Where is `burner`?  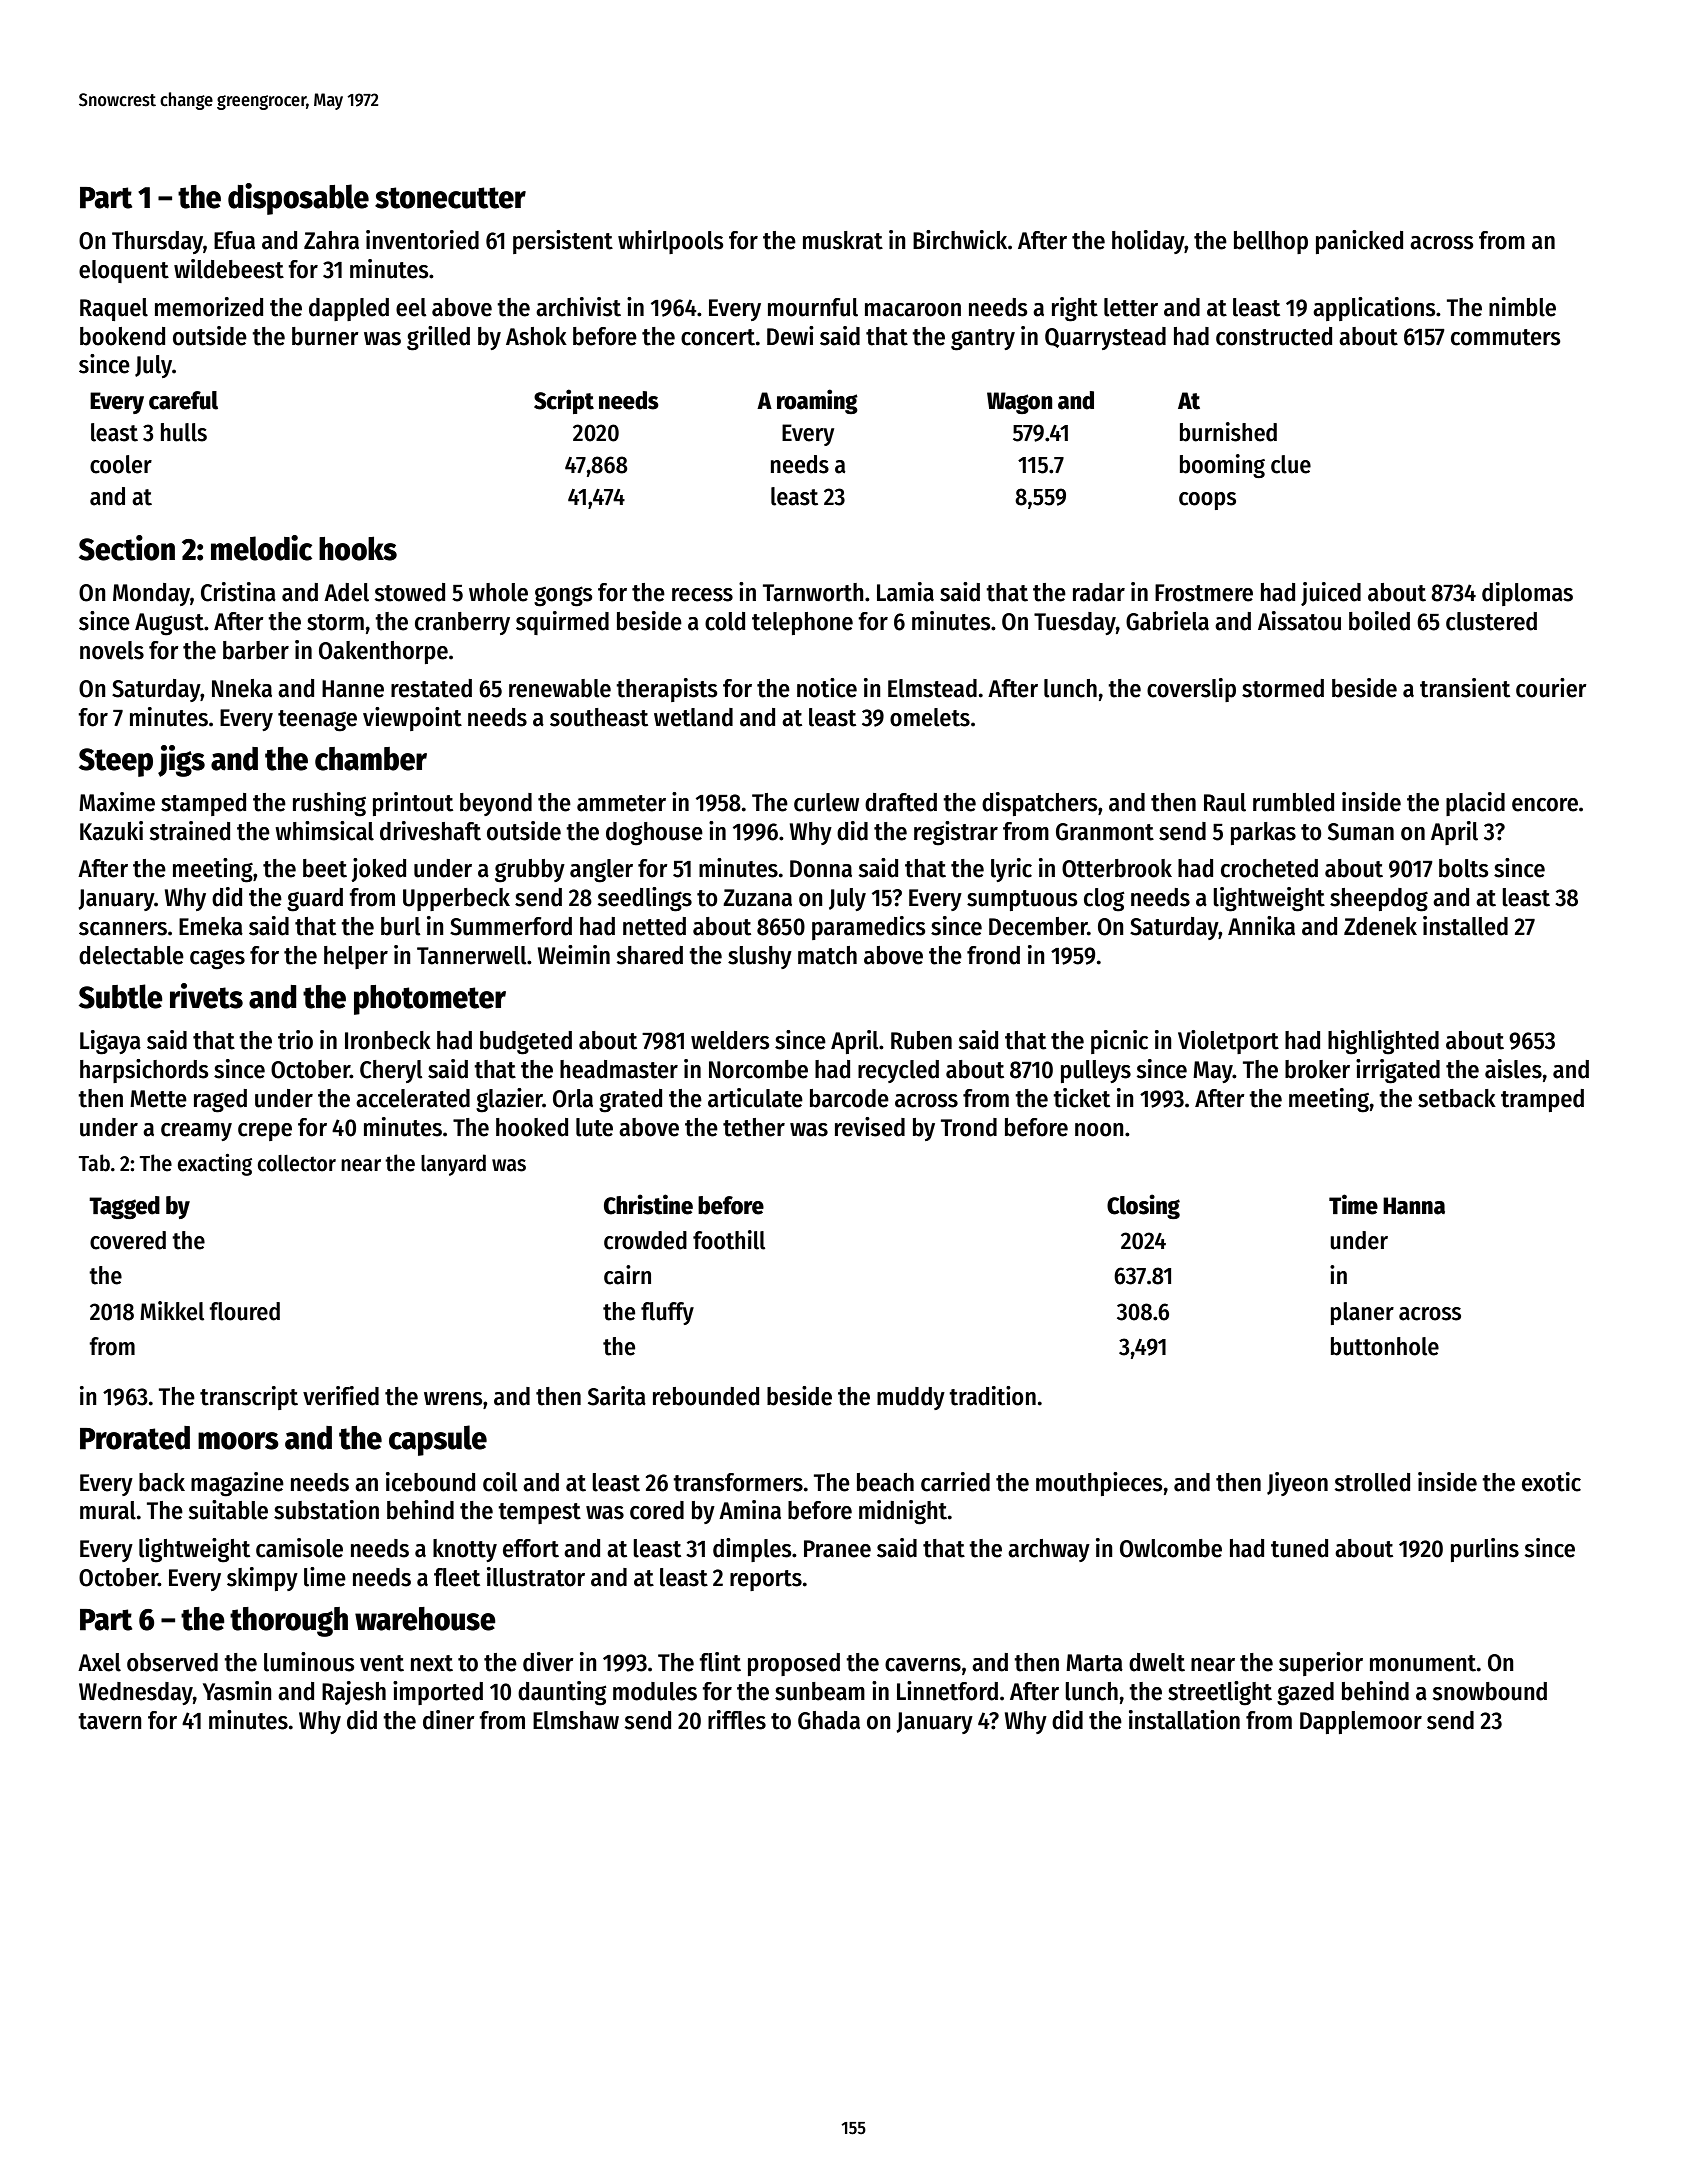
burner is located at coordinates (325, 336).
